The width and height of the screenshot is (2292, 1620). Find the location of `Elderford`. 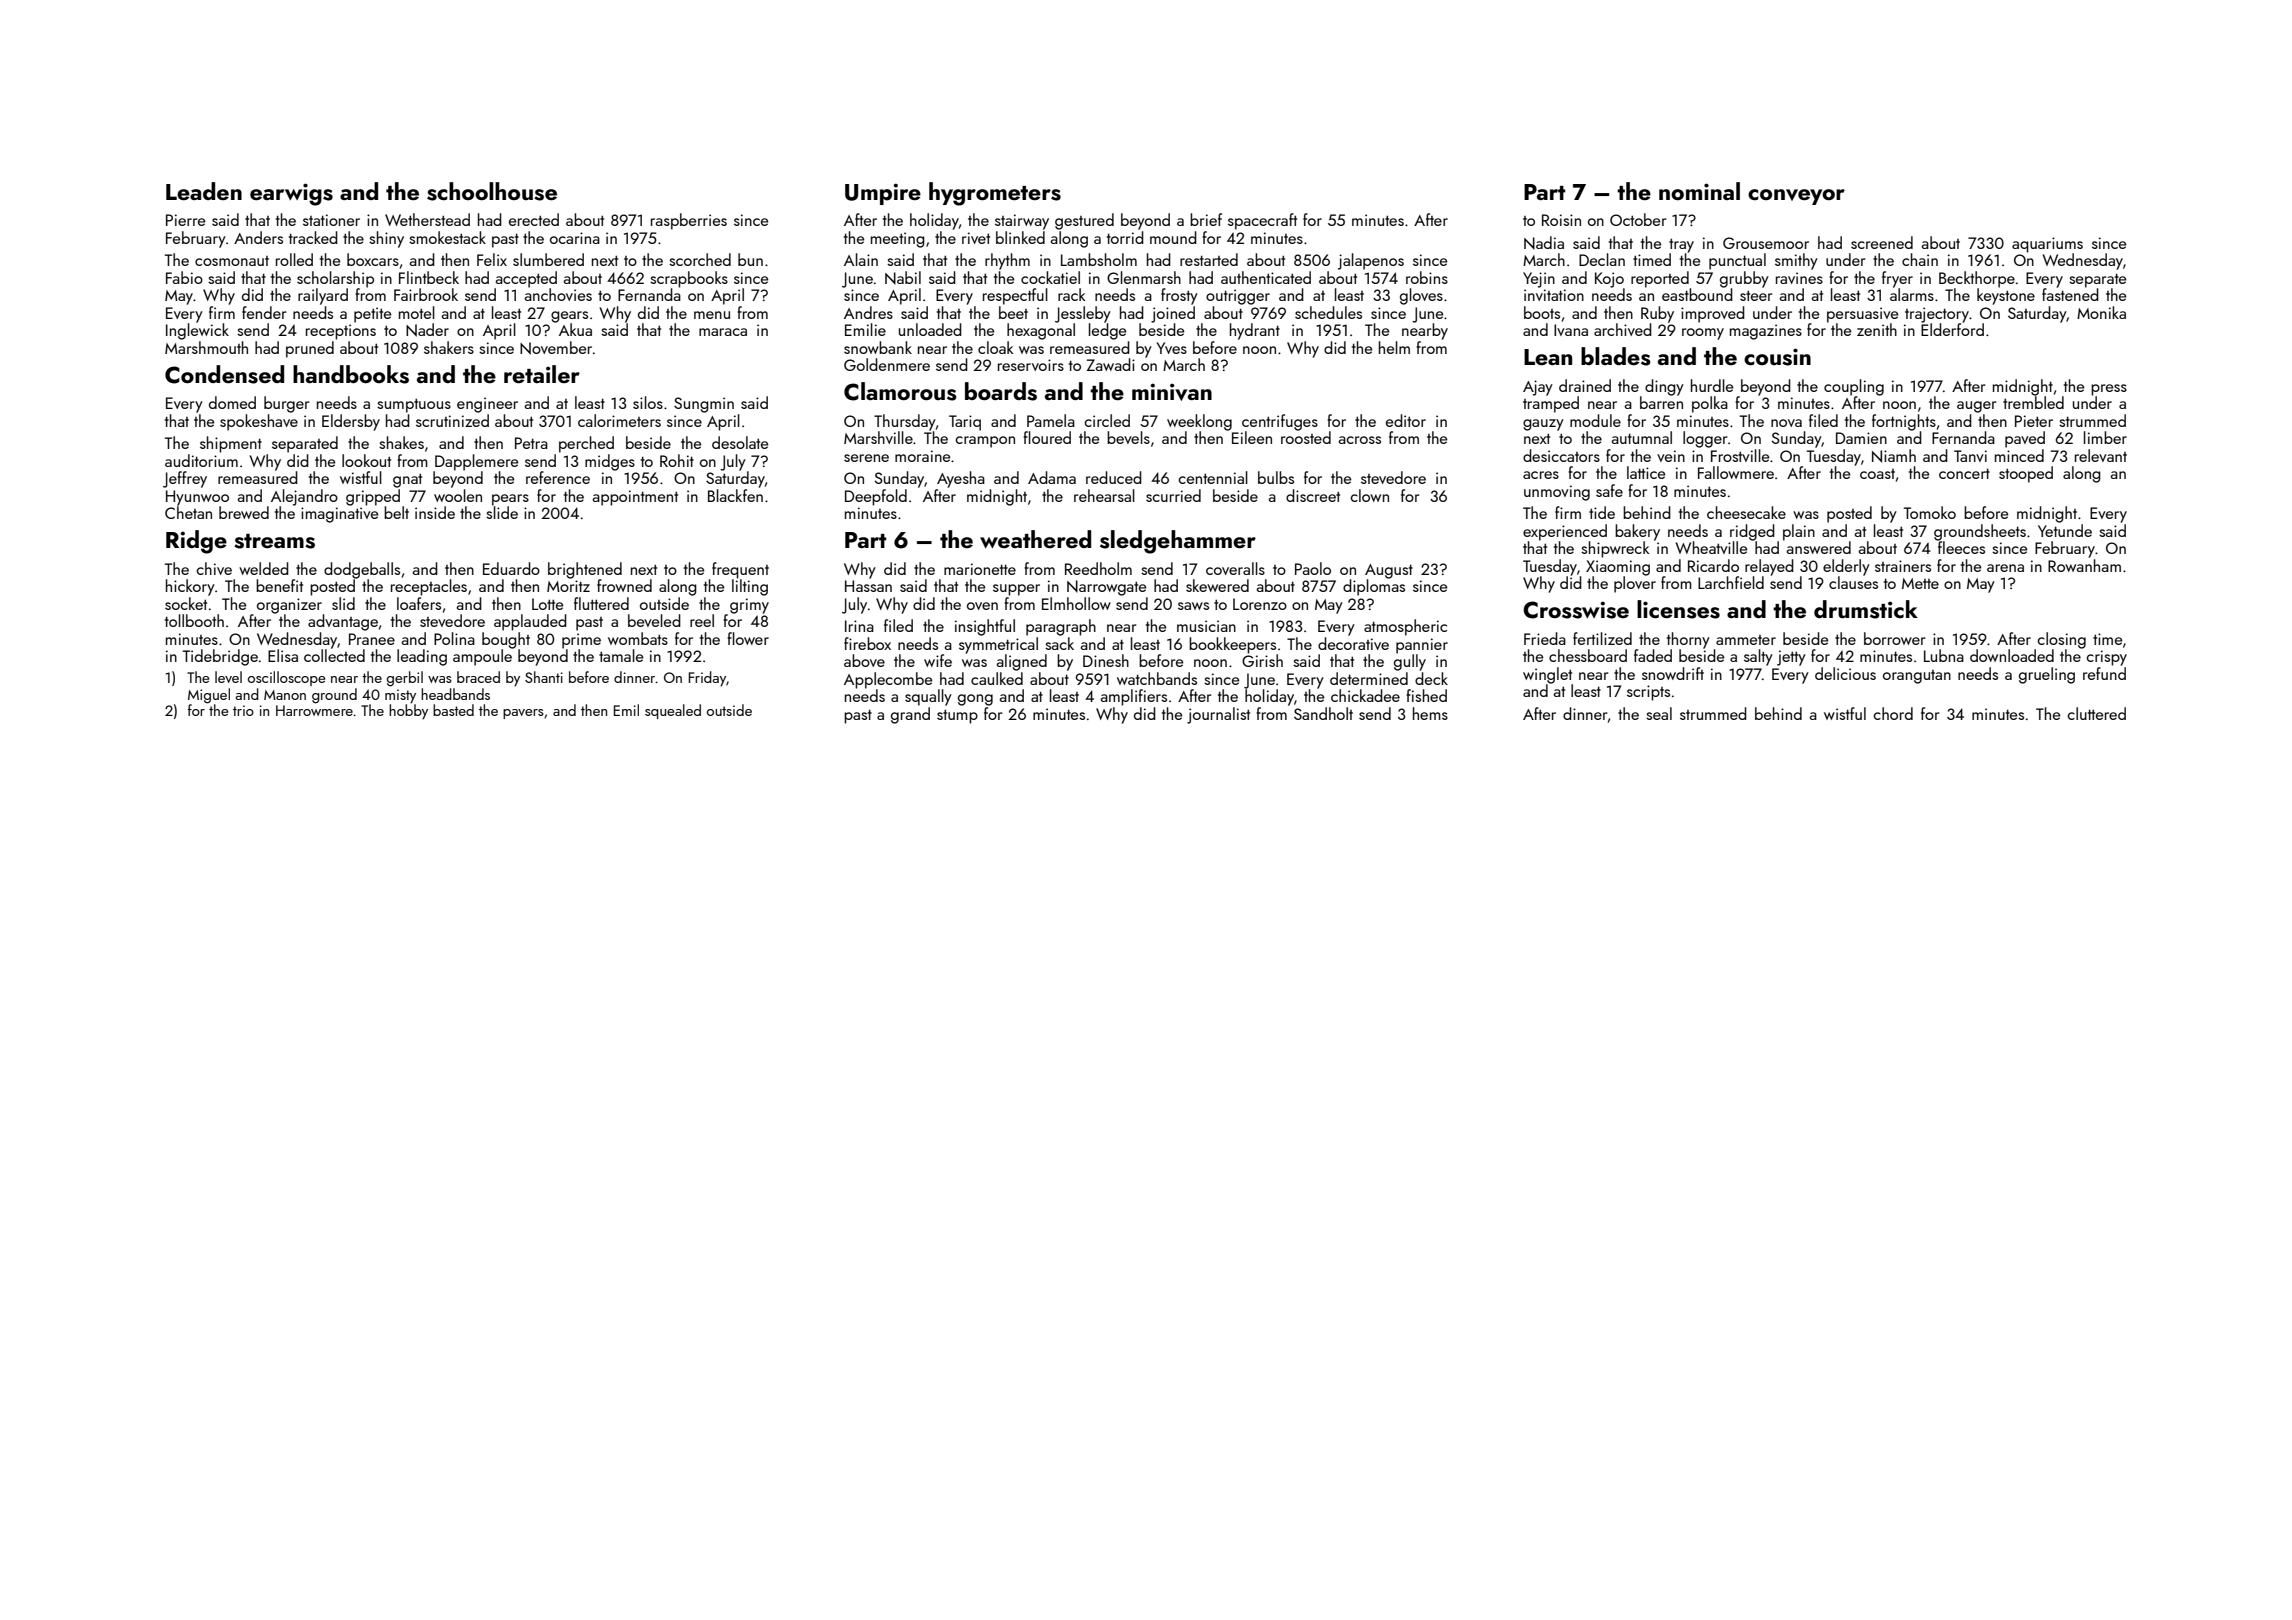

Elderford is located at coordinates (1952, 329).
